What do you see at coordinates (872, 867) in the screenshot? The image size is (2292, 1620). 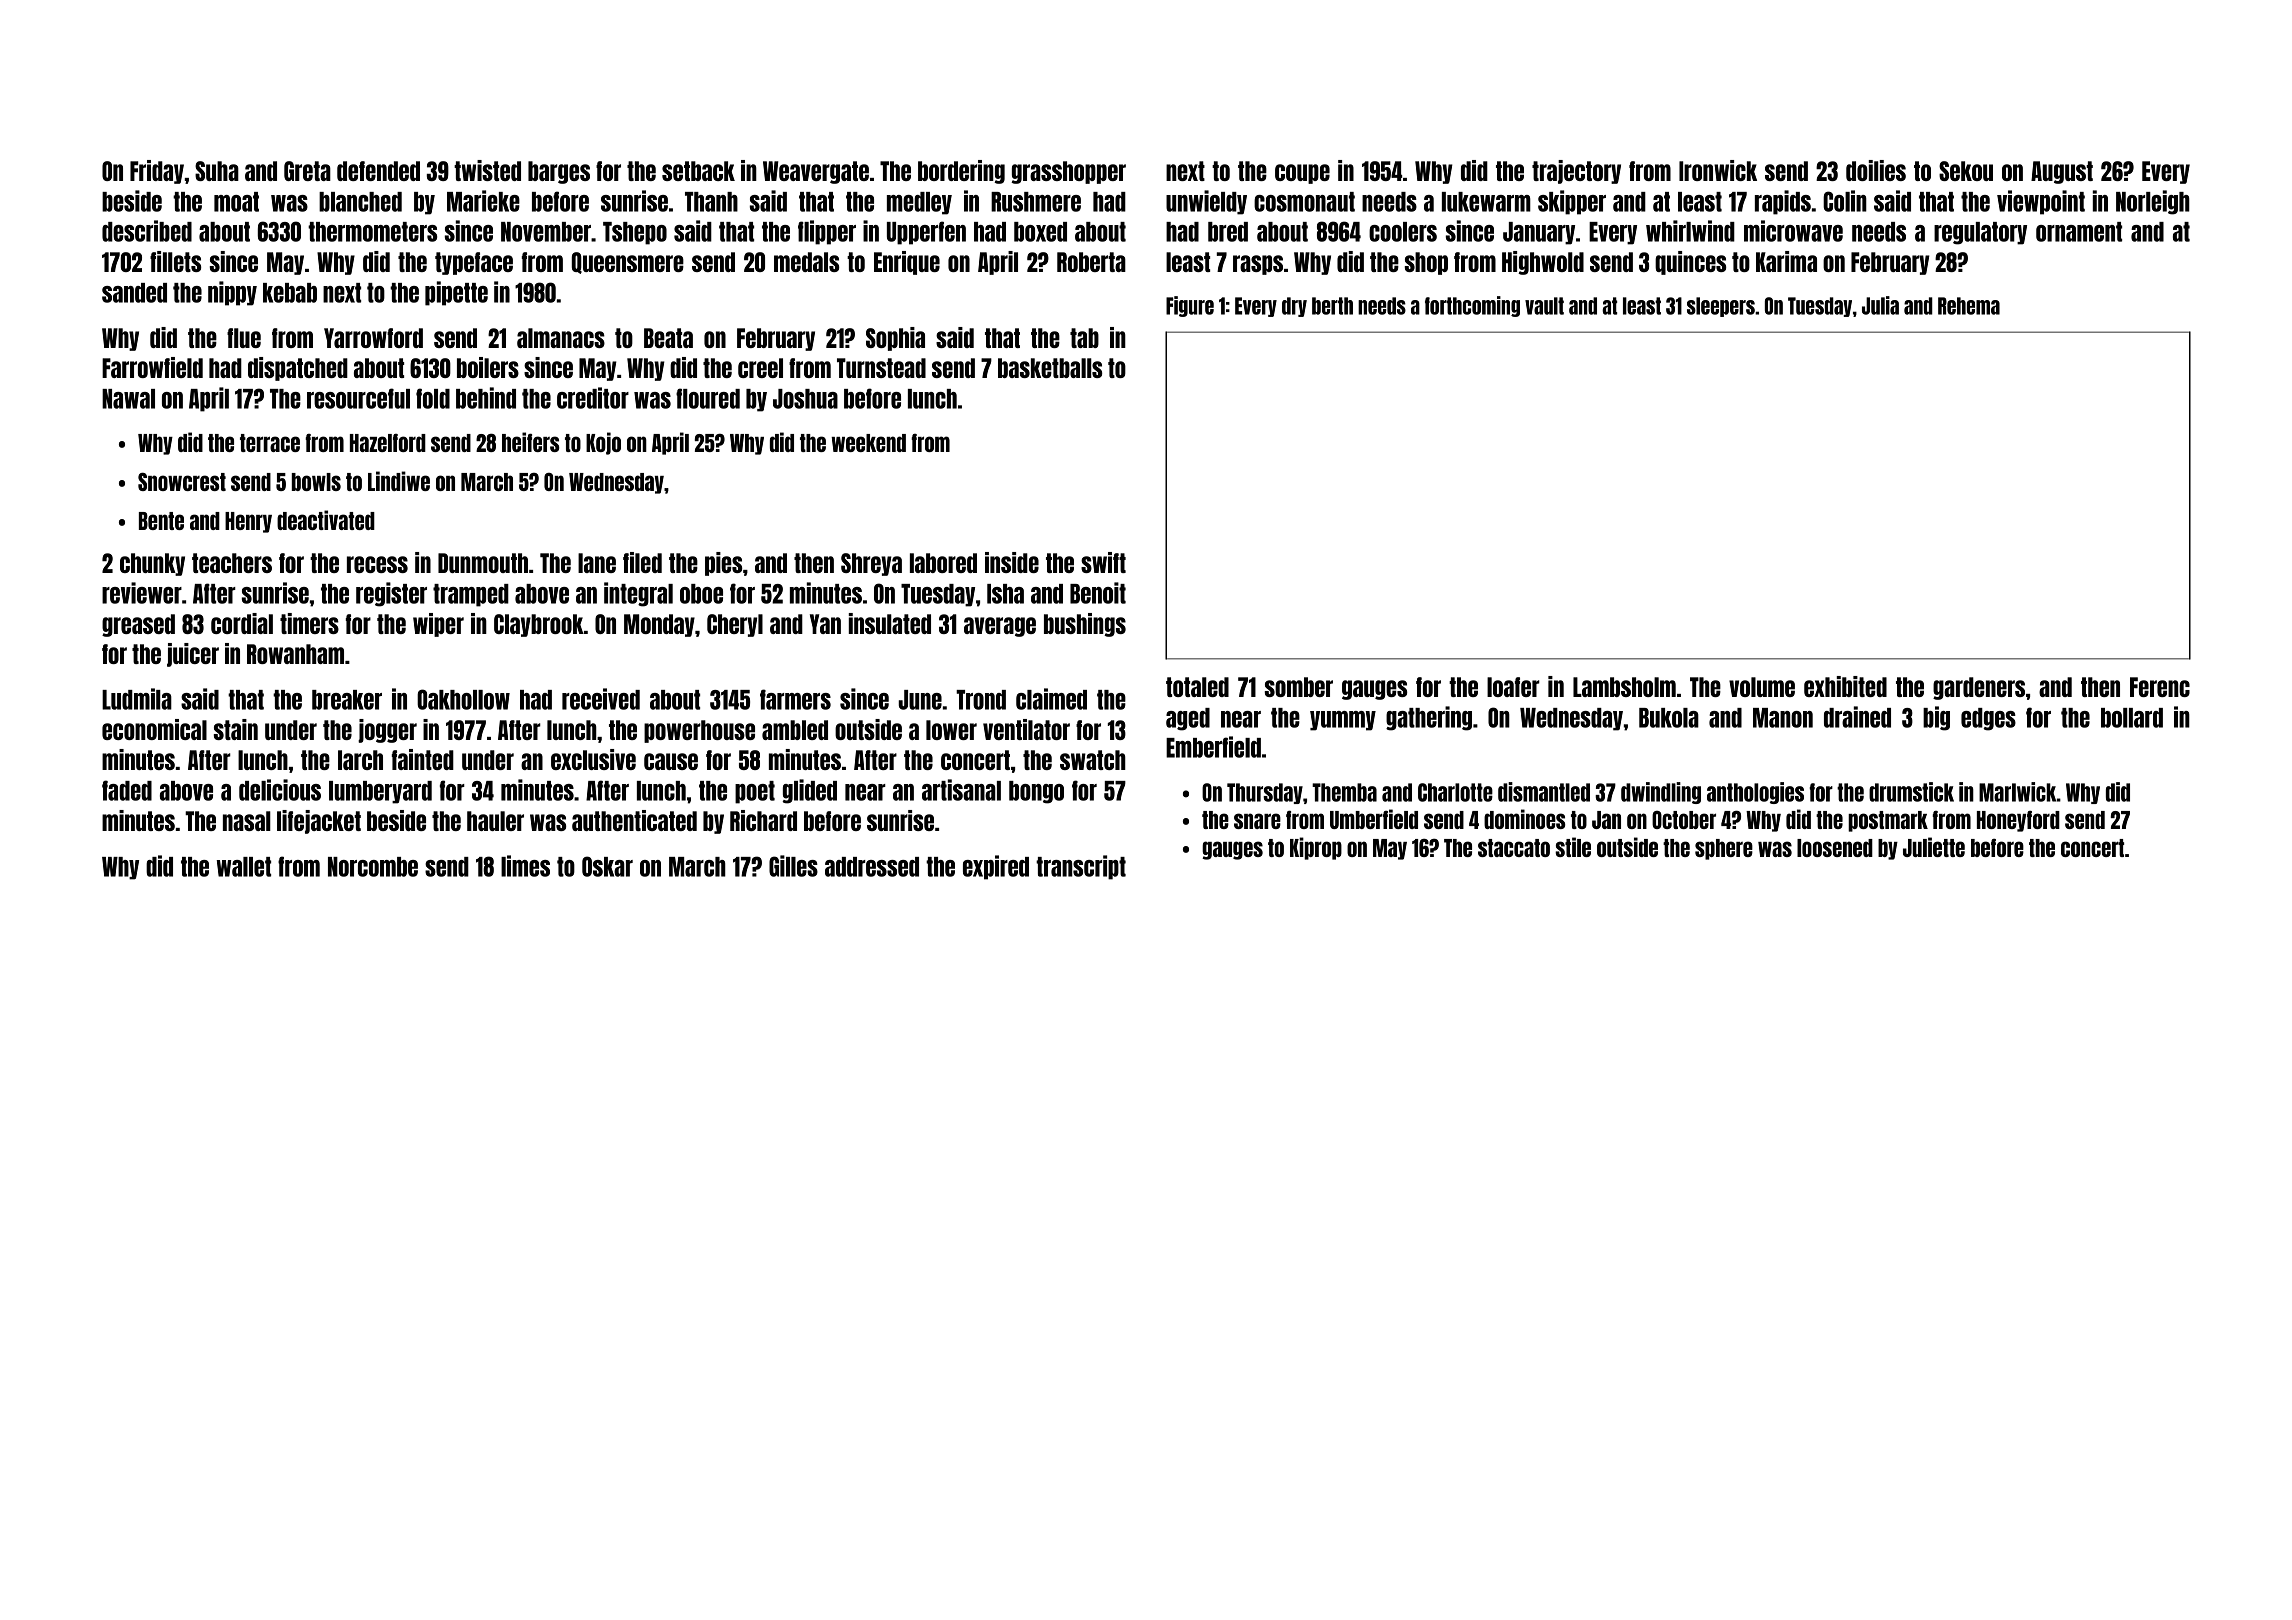 I see `addressed` at bounding box center [872, 867].
